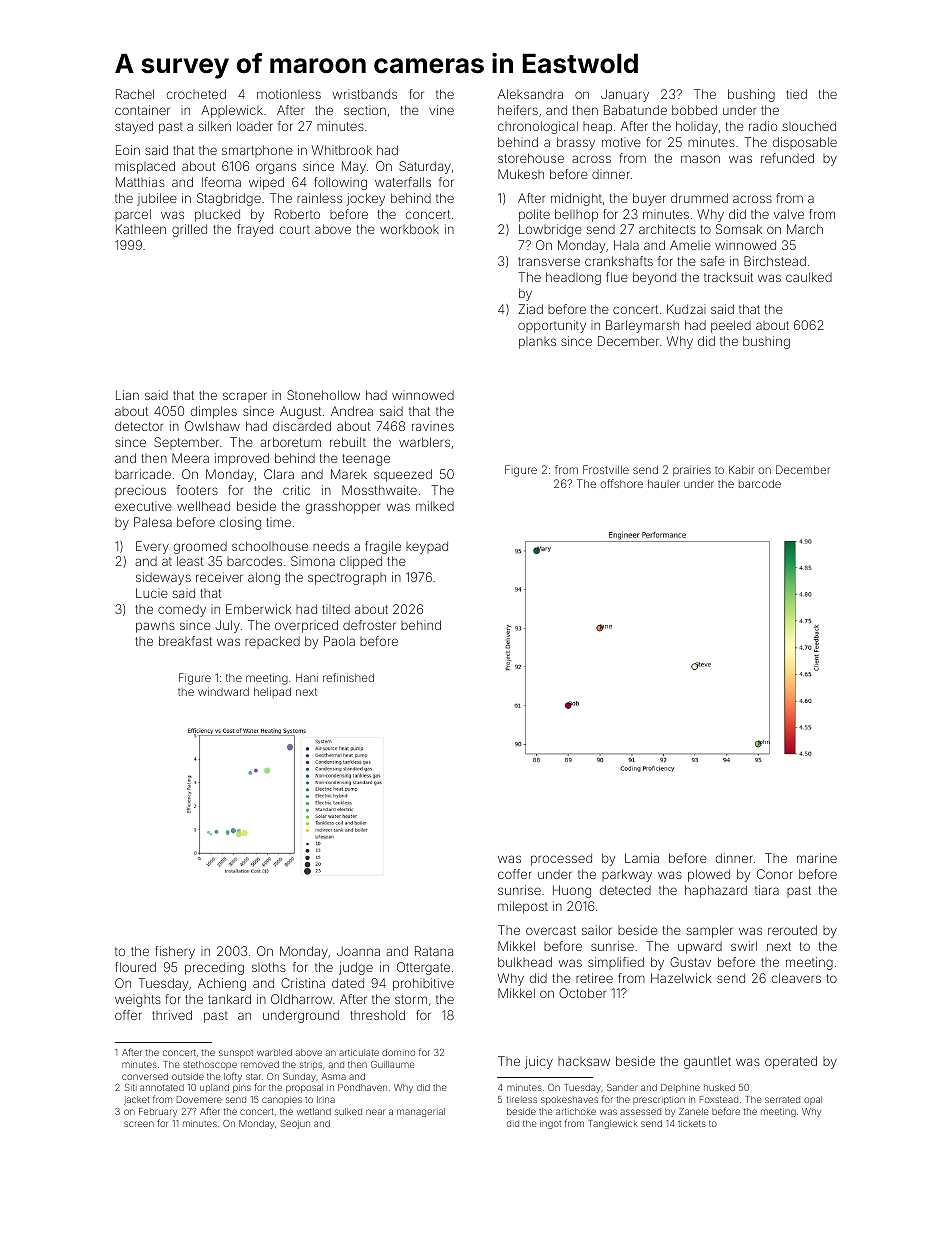  Describe the element at coordinates (223, 691) in the page. I see `windward` at that location.
